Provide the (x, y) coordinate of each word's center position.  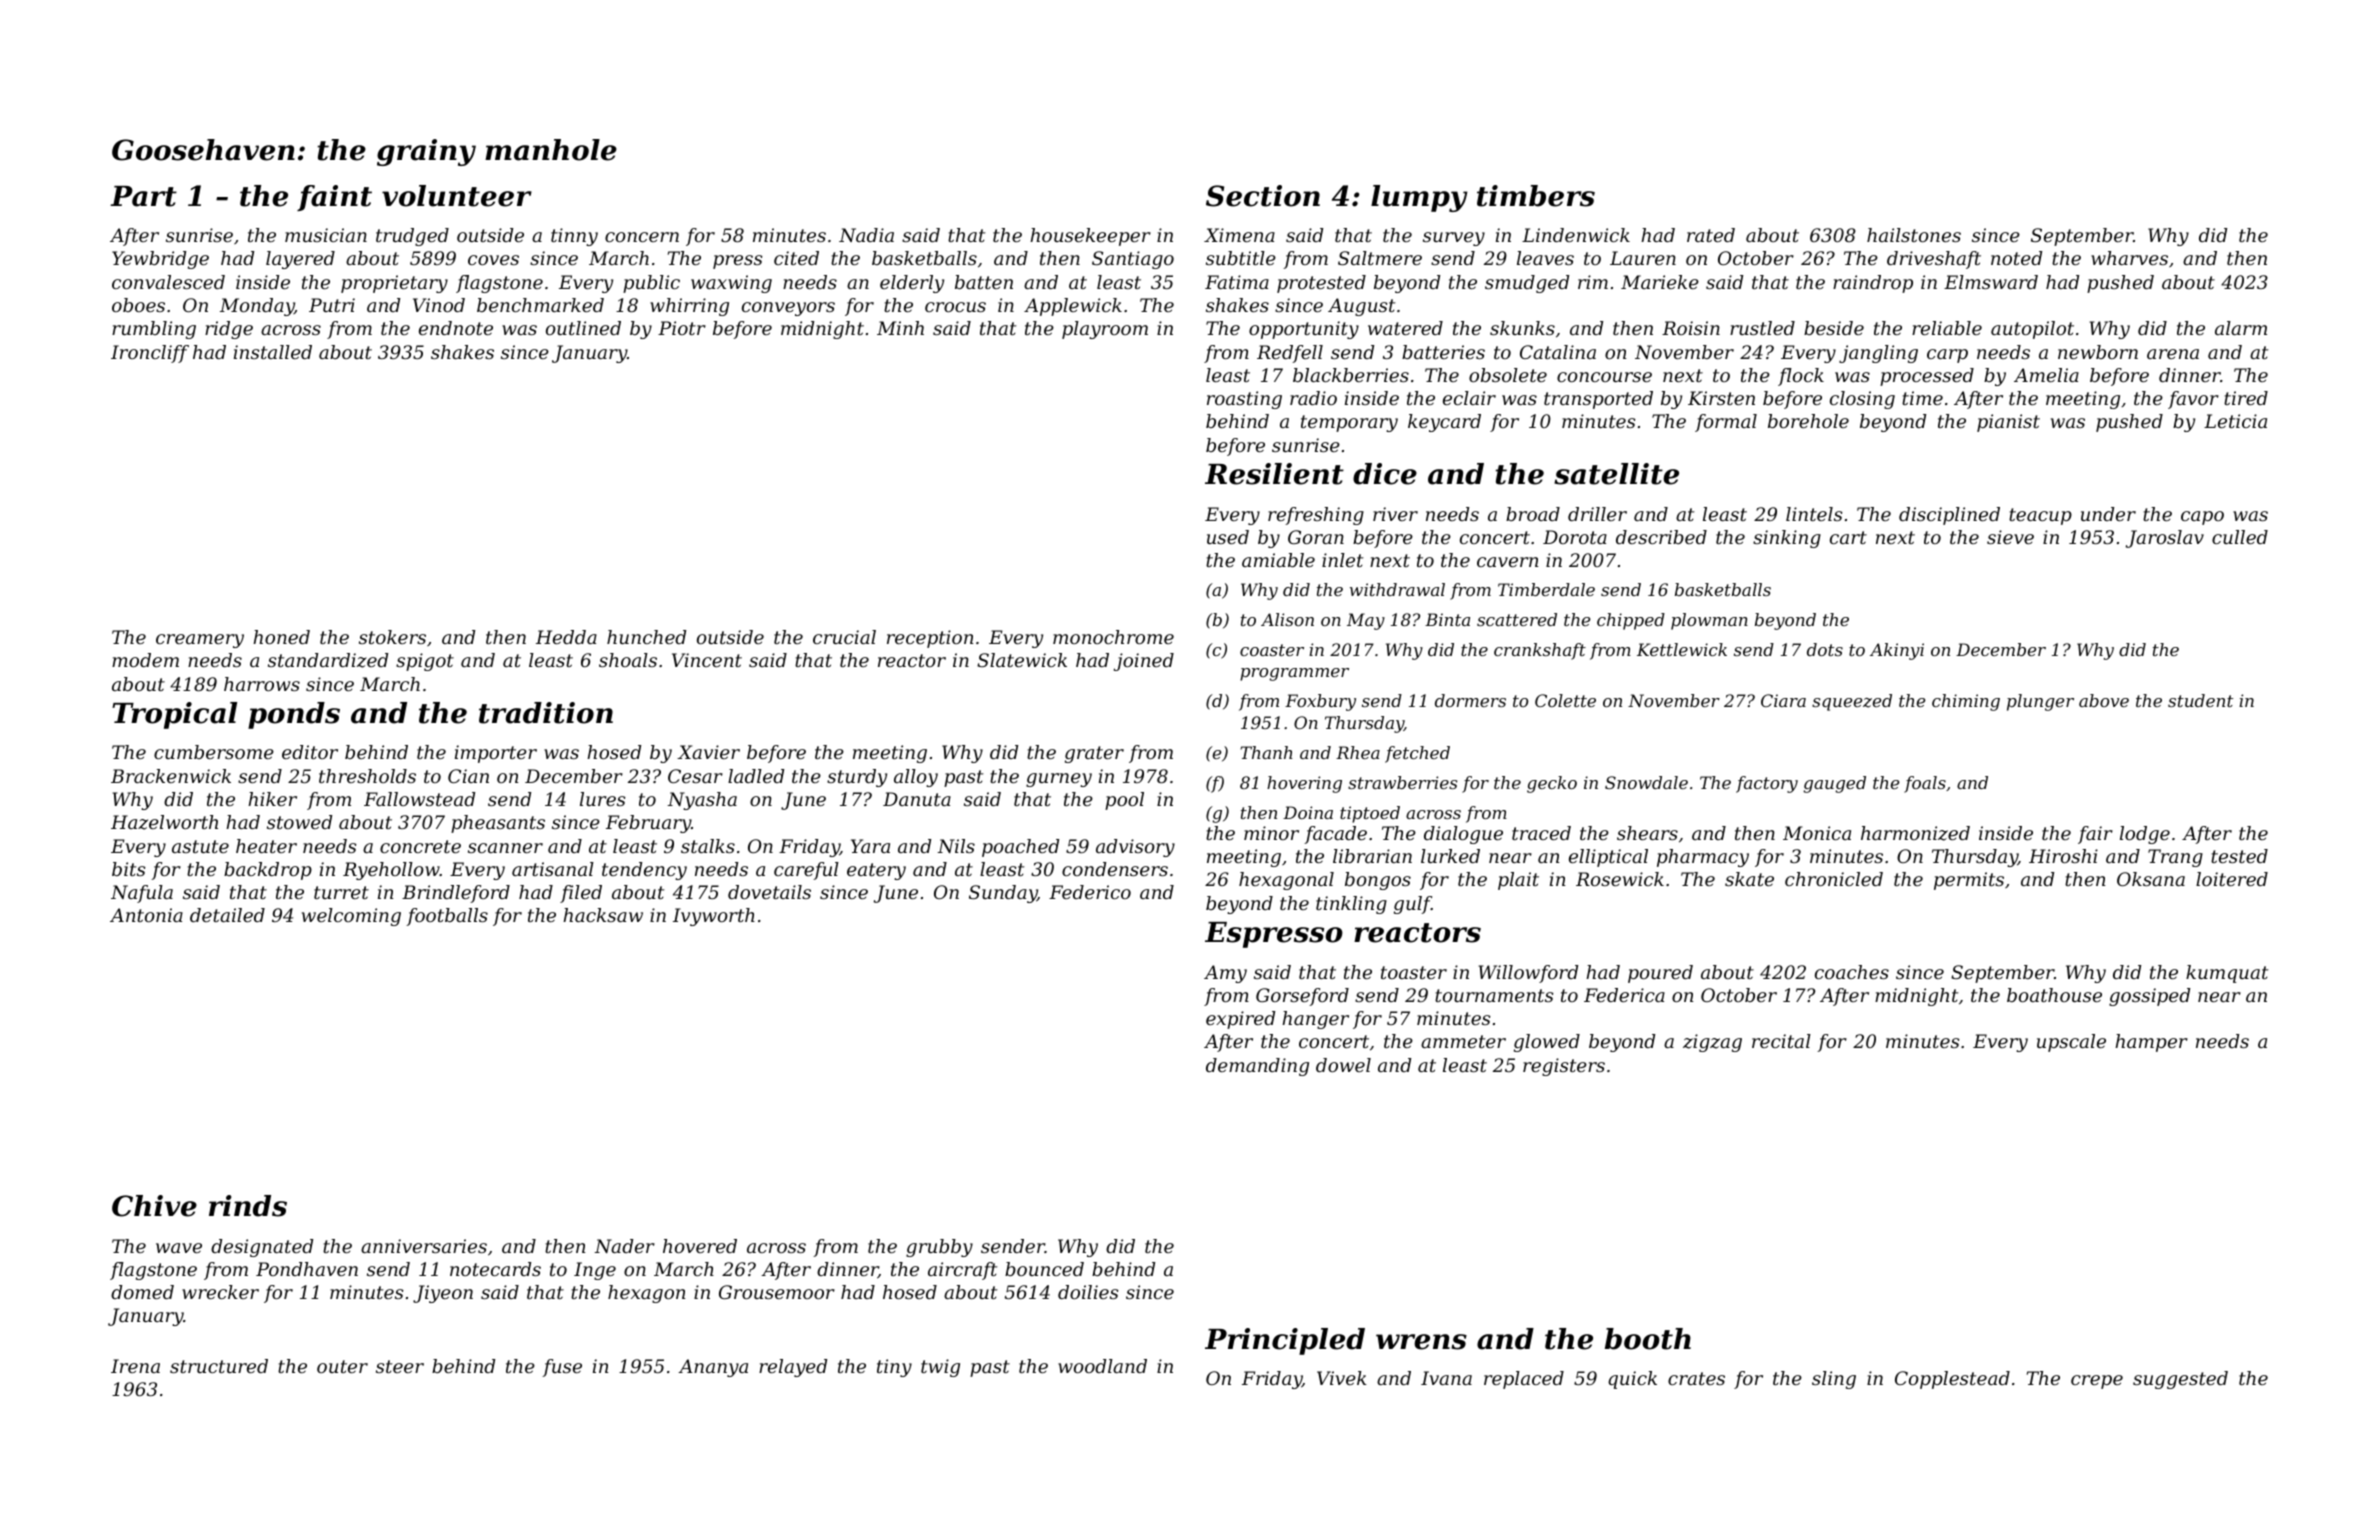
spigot (425, 662)
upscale (2071, 1043)
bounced (1044, 1269)
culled (2240, 537)
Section (1263, 196)
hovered (700, 1246)
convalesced (168, 282)
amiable (1278, 560)
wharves (2129, 258)
